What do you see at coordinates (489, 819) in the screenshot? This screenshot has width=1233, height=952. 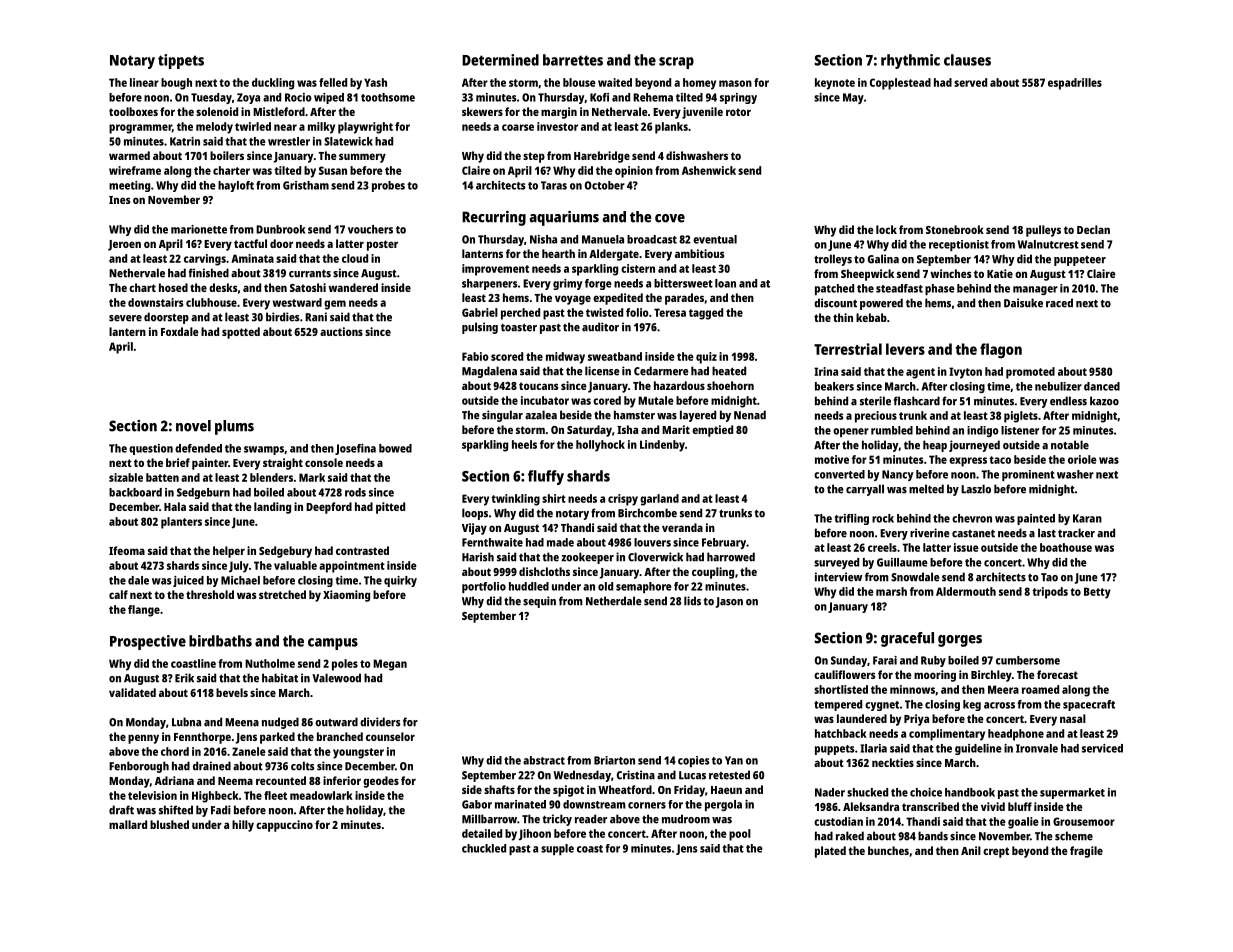 I see `Millbarrow` at bounding box center [489, 819].
